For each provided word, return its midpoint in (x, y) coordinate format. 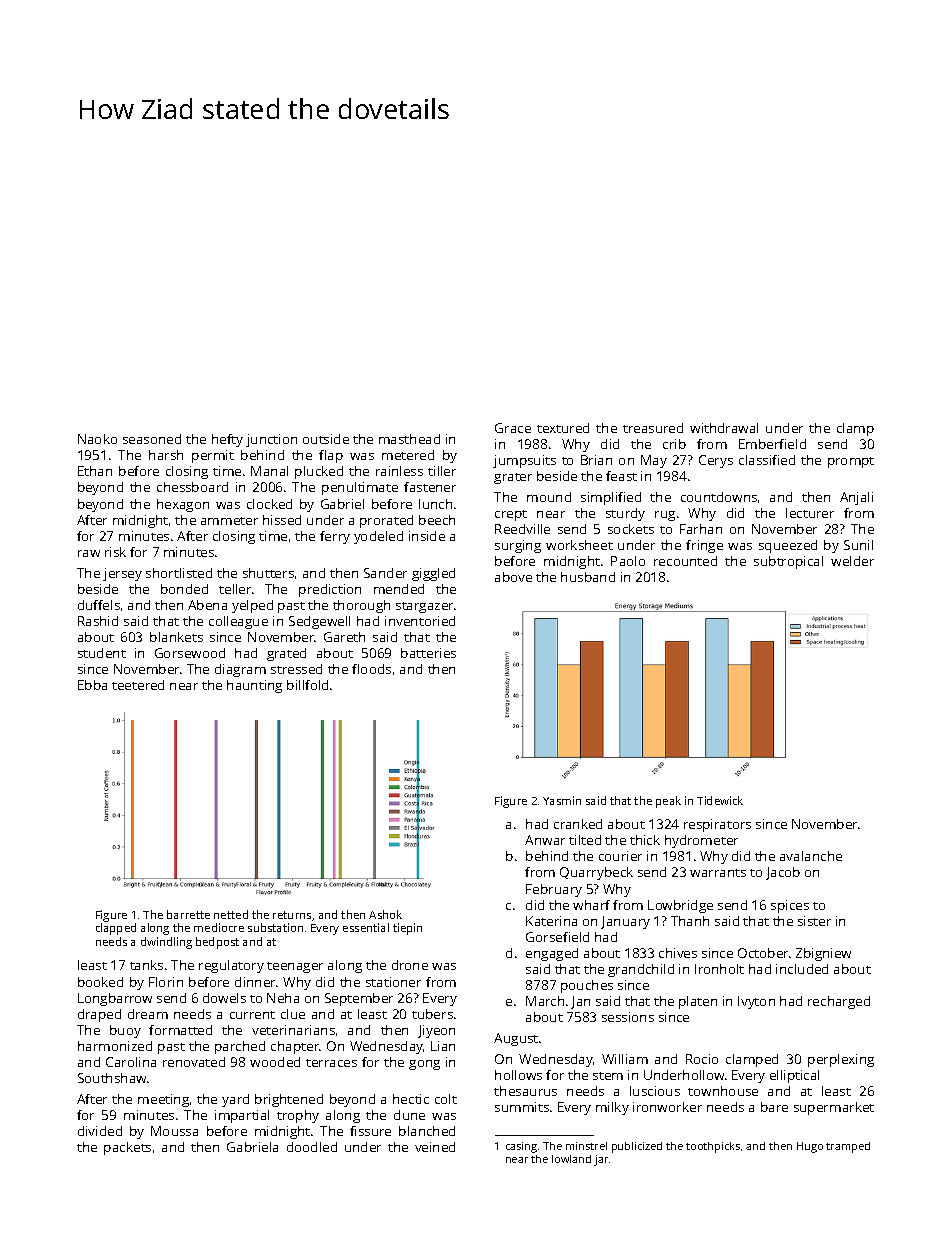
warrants (718, 873)
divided (100, 1131)
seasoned (152, 439)
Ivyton (756, 1002)
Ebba (92, 685)
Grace (513, 428)
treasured (653, 428)
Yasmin (562, 800)
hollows (518, 1075)
